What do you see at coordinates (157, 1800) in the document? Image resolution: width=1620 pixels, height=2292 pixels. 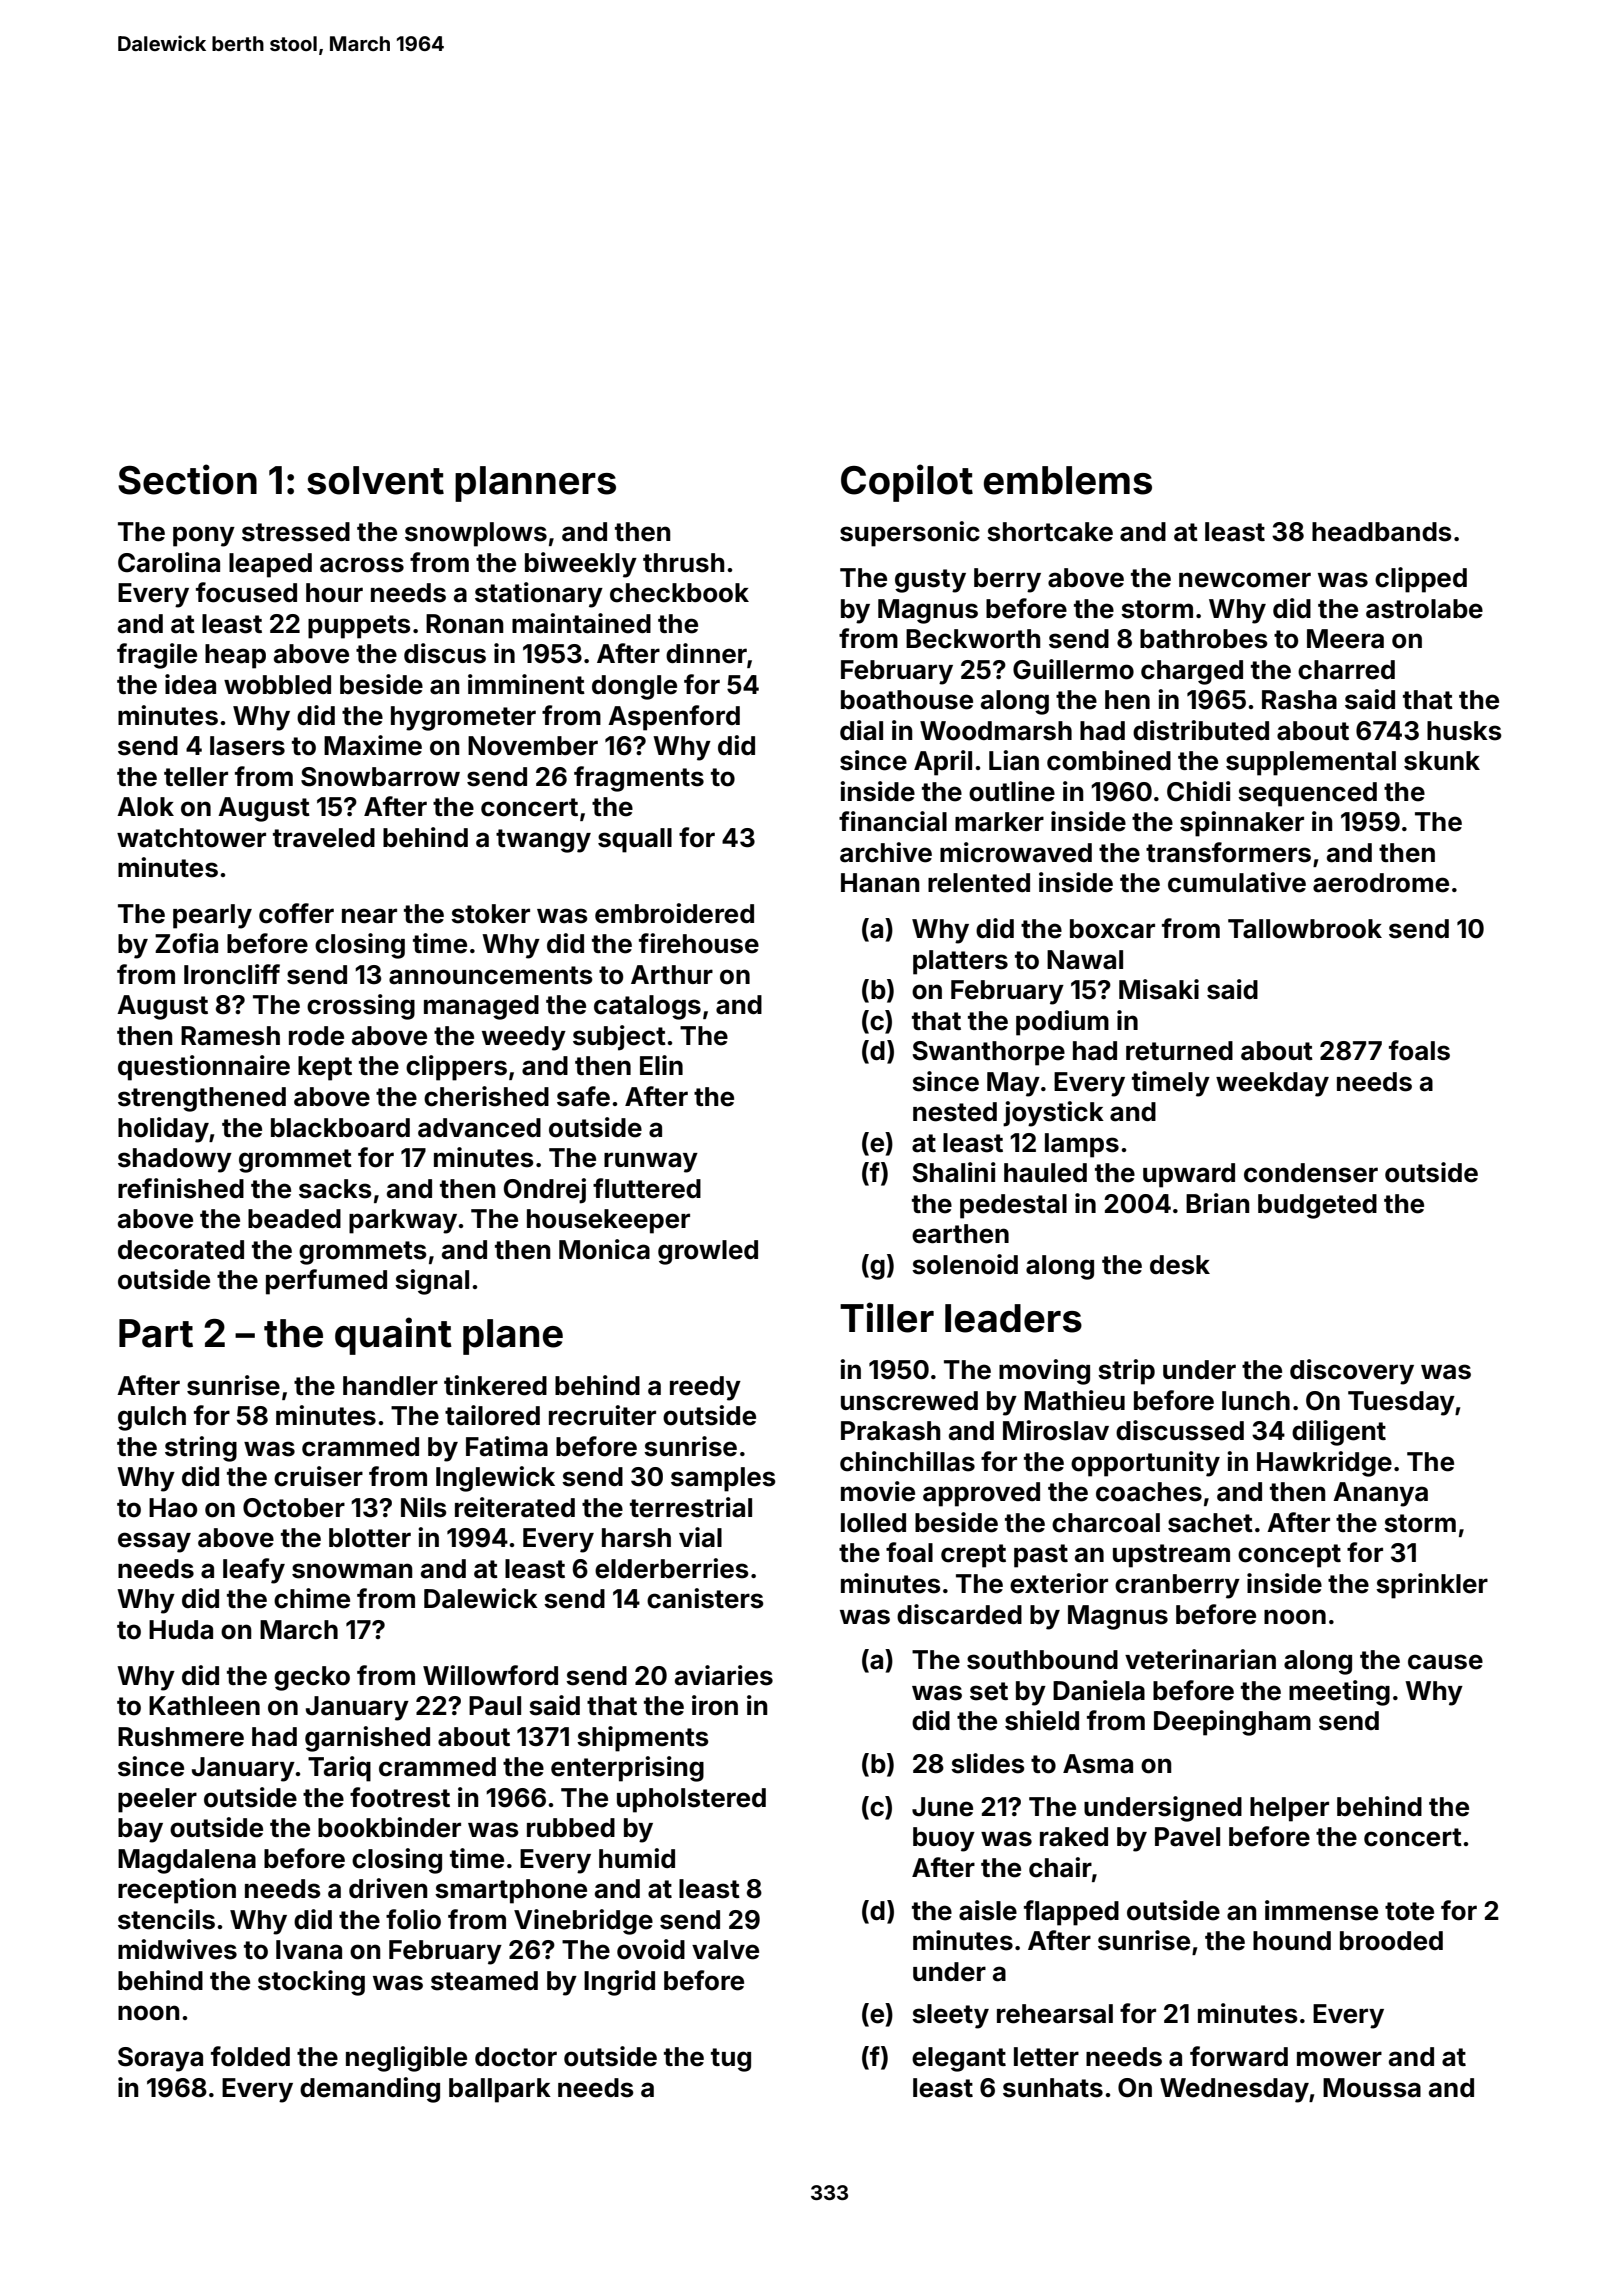 I see `peeler` at bounding box center [157, 1800].
